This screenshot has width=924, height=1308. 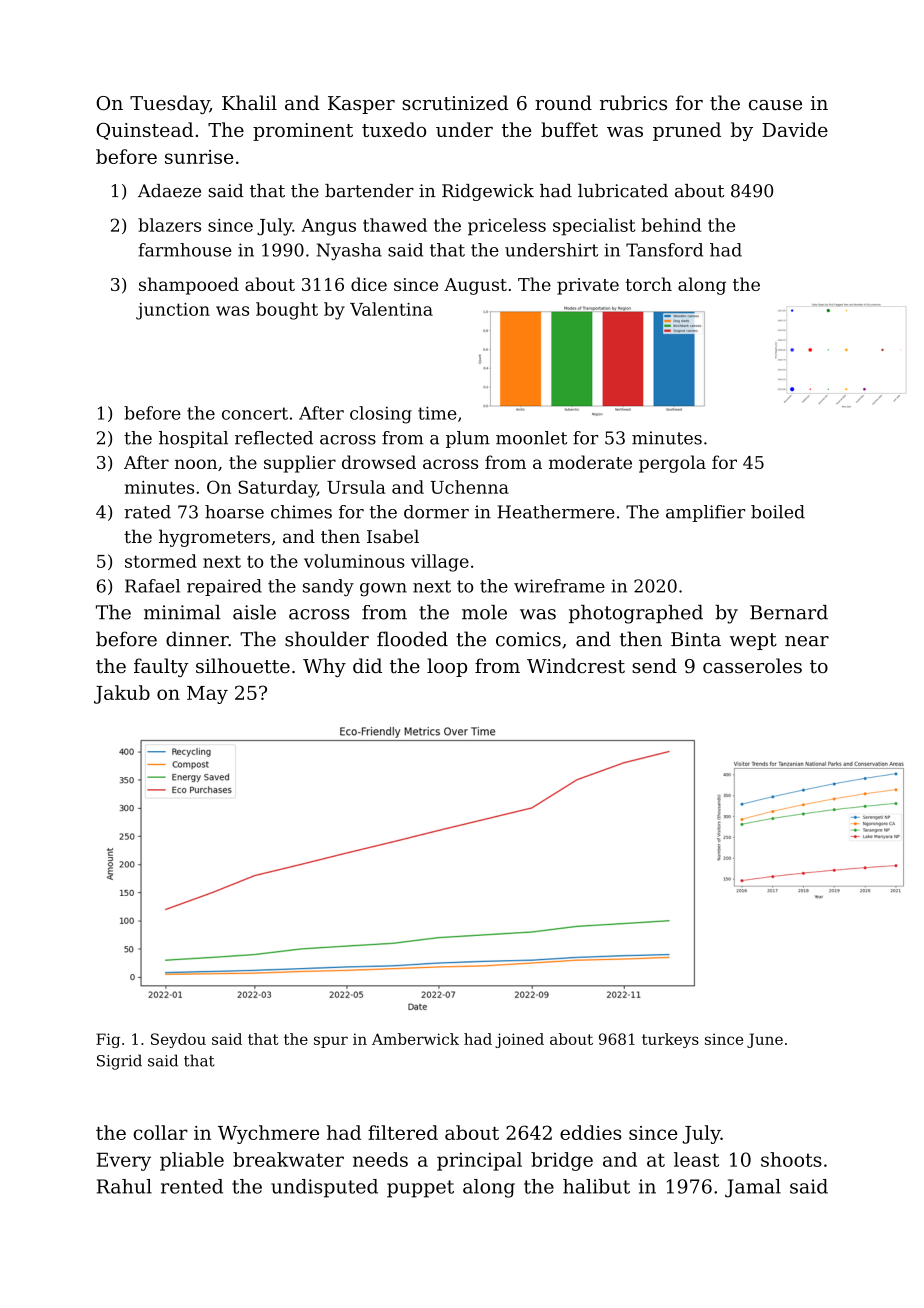 What do you see at coordinates (303, 132) in the screenshot?
I see `prominent` at bounding box center [303, 132].
